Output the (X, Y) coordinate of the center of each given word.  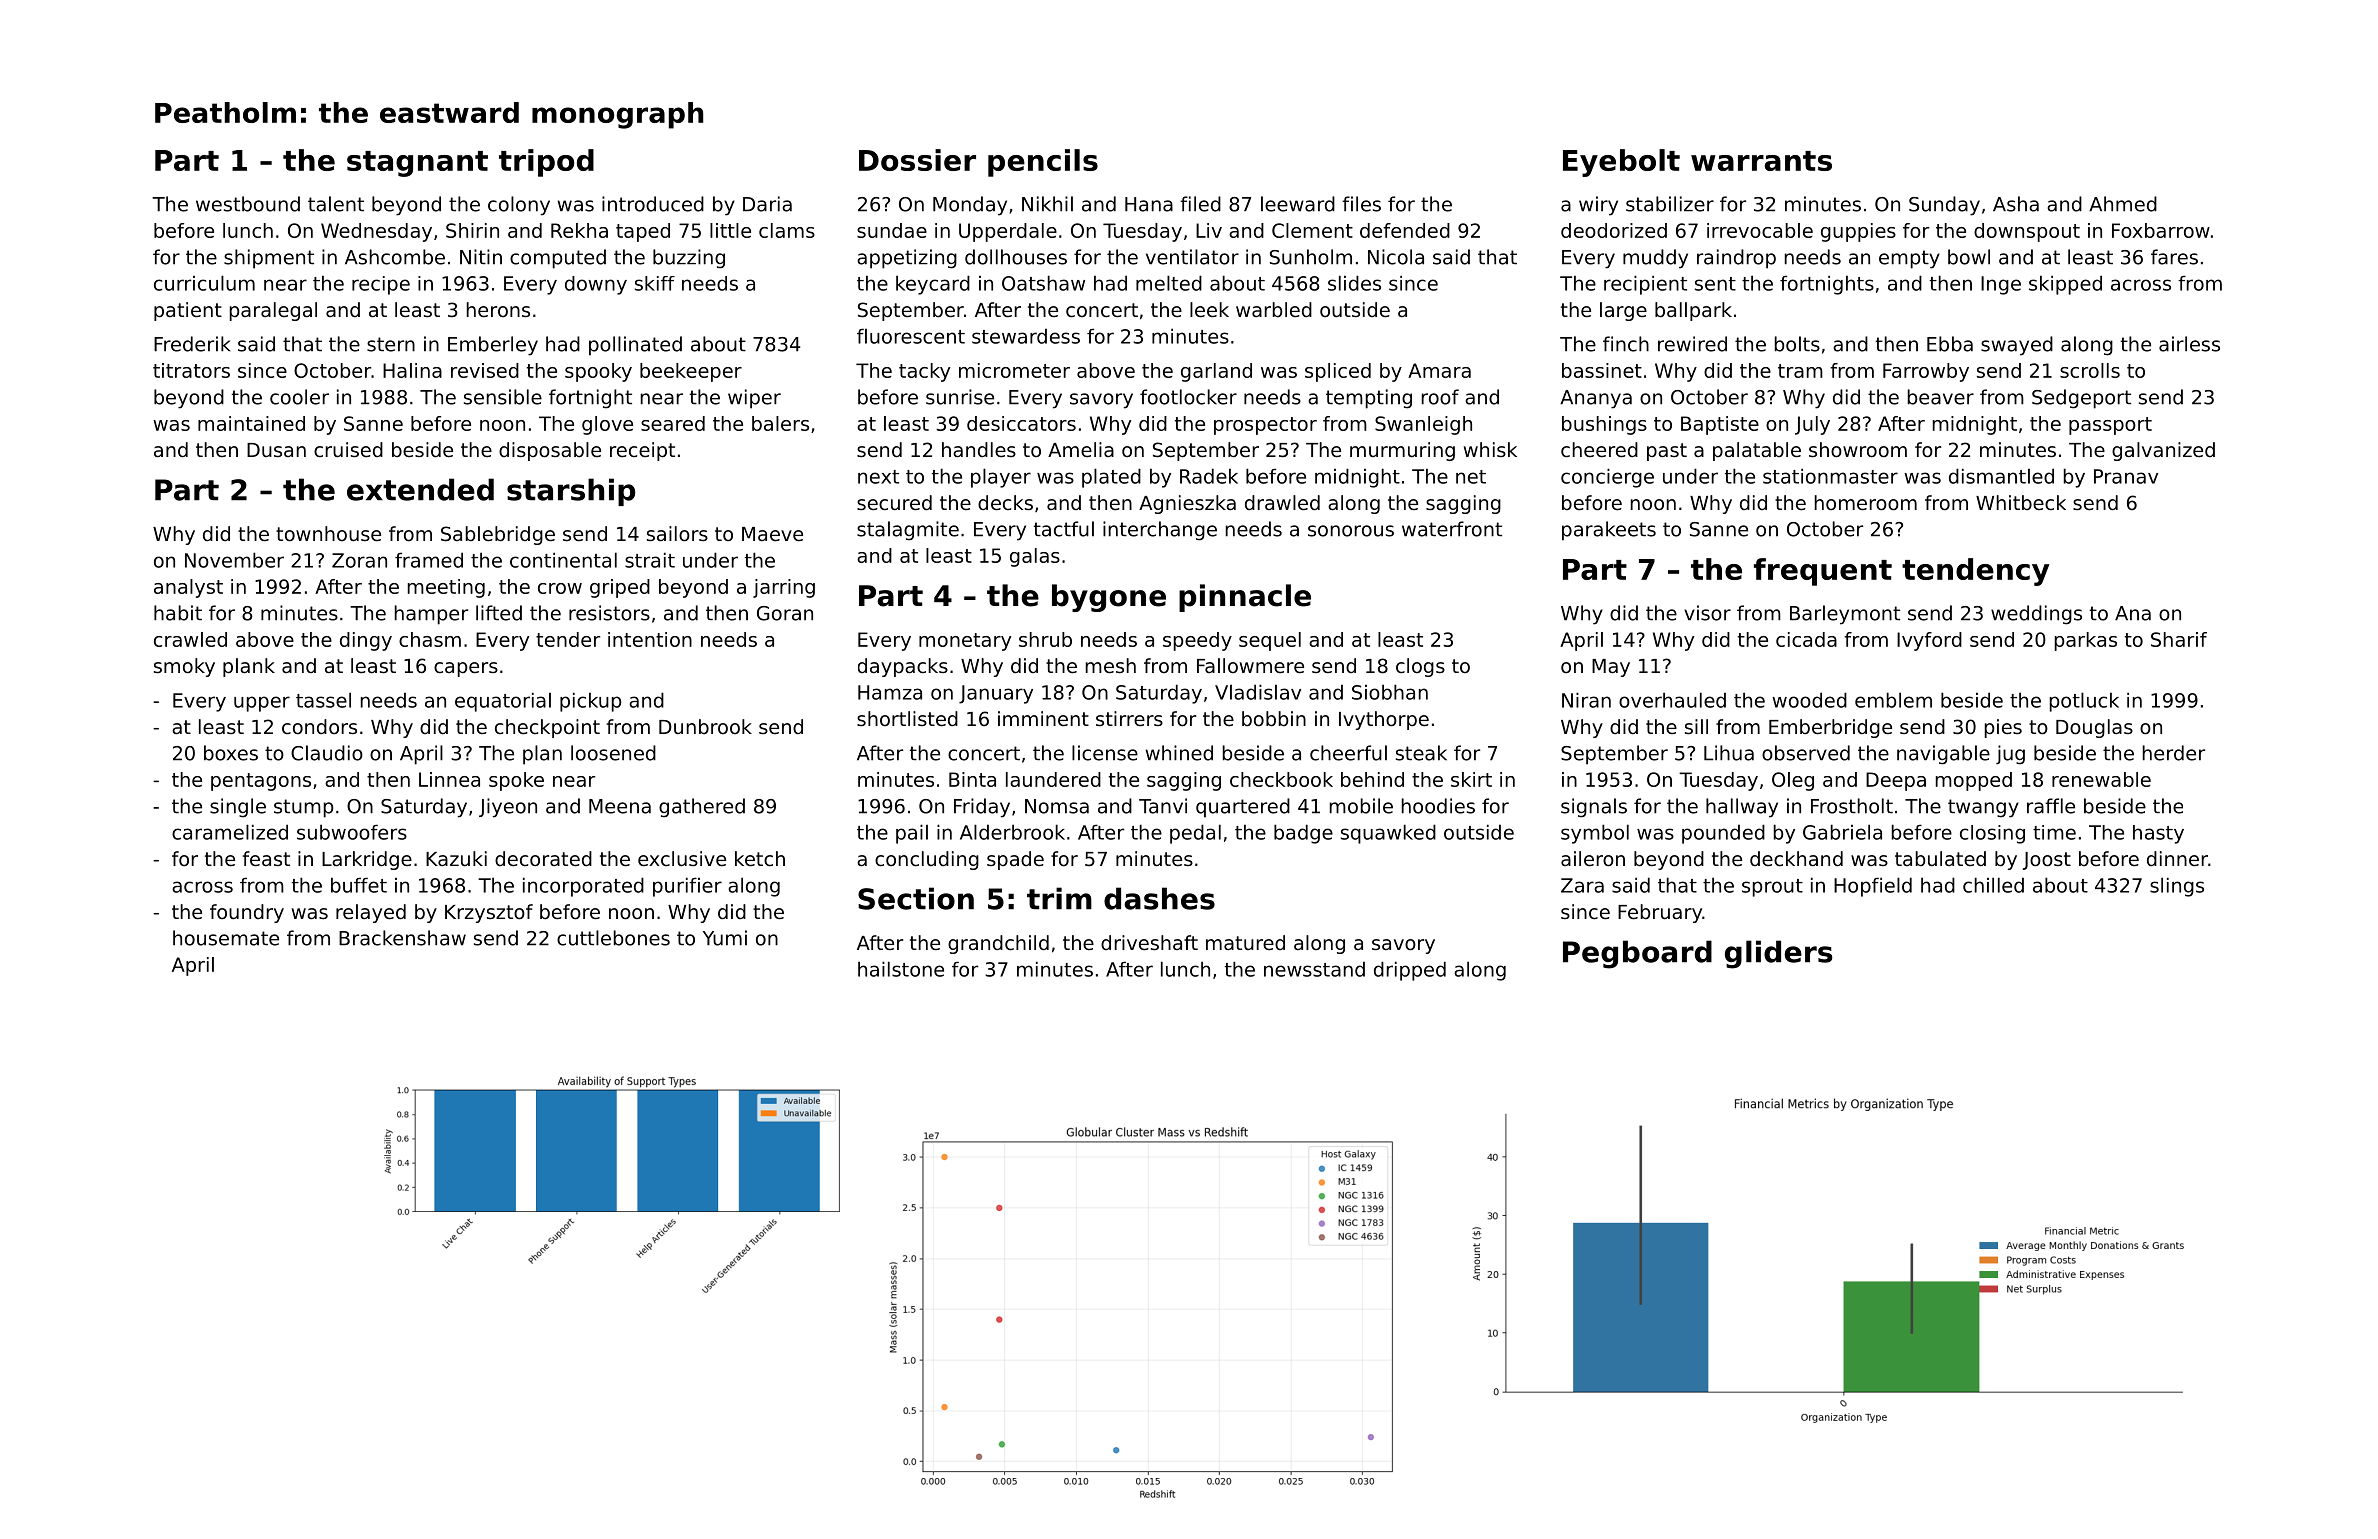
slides (1354, 283)
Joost (2047, 861)
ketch (760, 859)
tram (1800, 371)
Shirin (472, 230)
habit (178, 613)
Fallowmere (1250, 666)
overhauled (1672, 700)
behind (1372, 779)
